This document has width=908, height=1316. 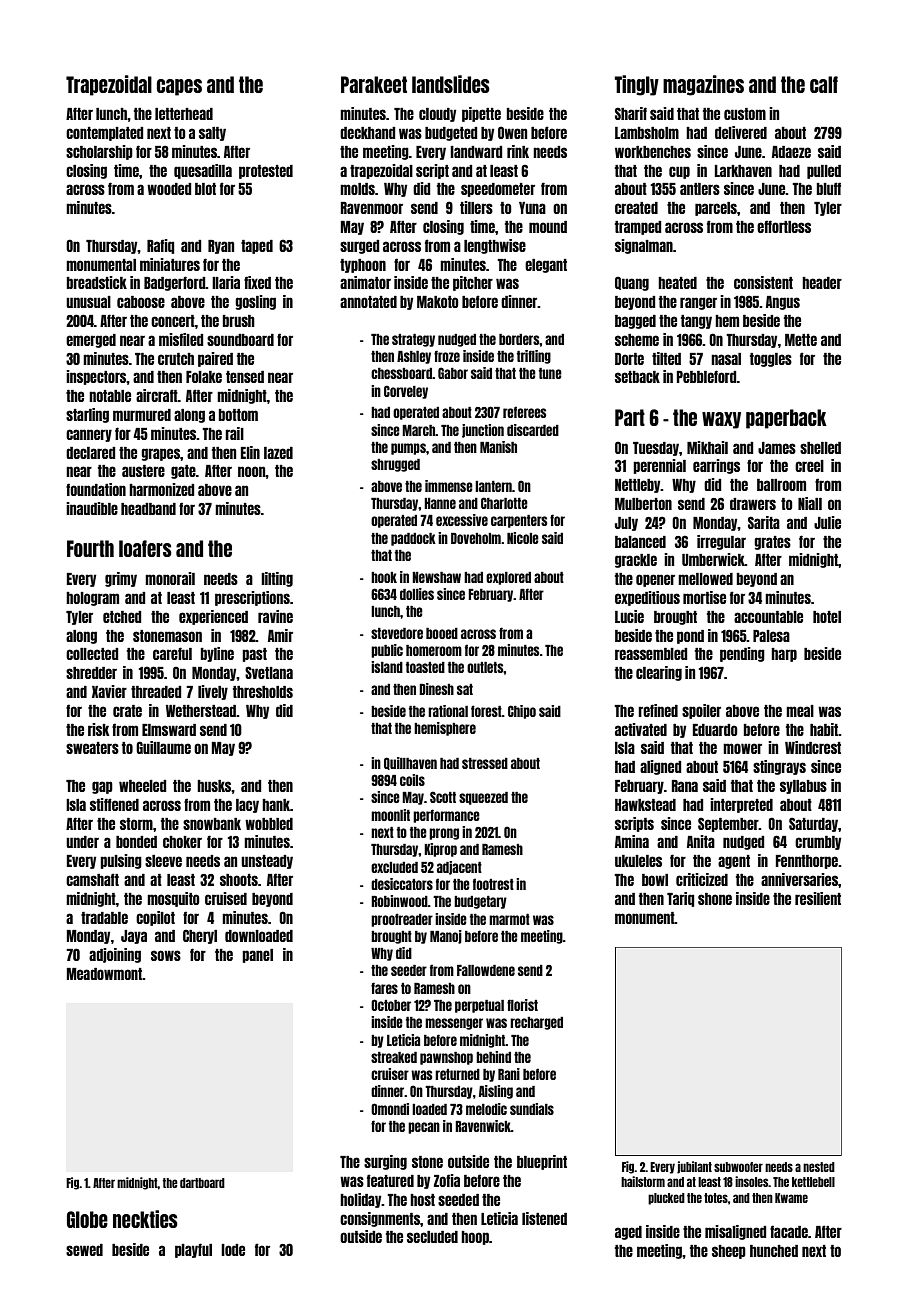 What do you see at coordinates (704, 597) in the document?
I see `mortise` at bounding box center [704, 597].
